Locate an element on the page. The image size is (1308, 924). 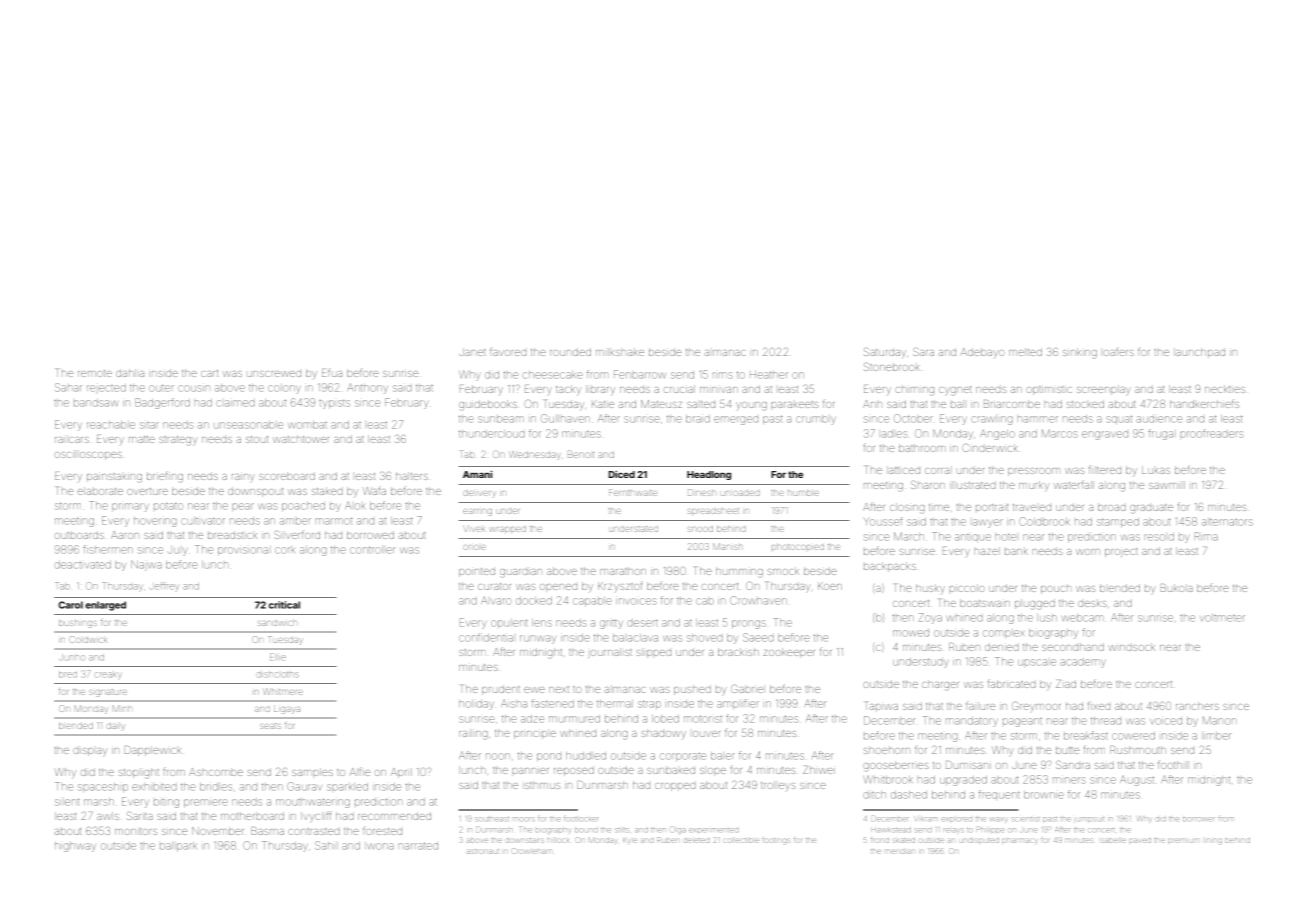
daily is located at coordinates (115, 727).
